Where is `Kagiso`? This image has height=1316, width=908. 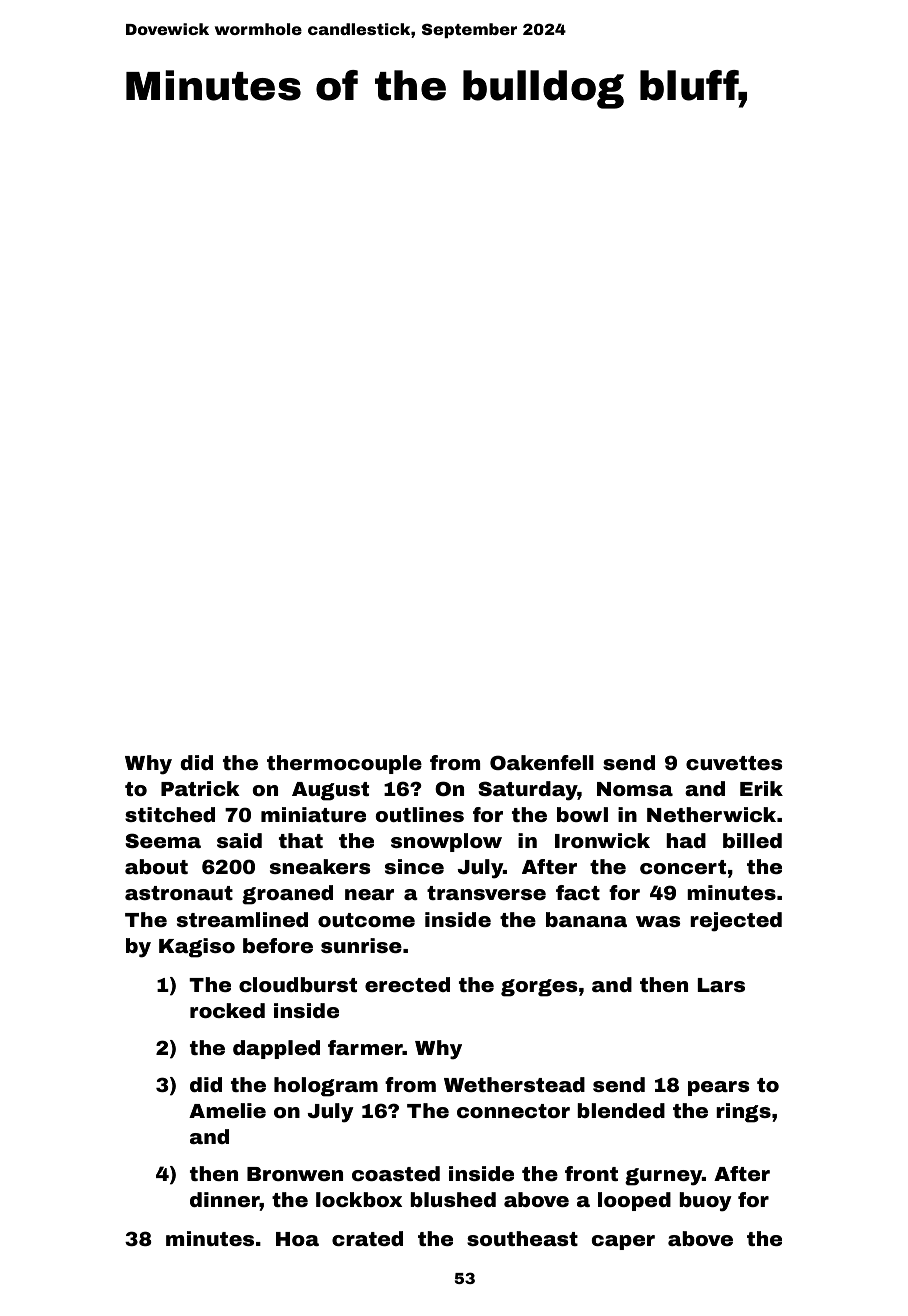
Kagiso is located at coordinates (197, 948).
